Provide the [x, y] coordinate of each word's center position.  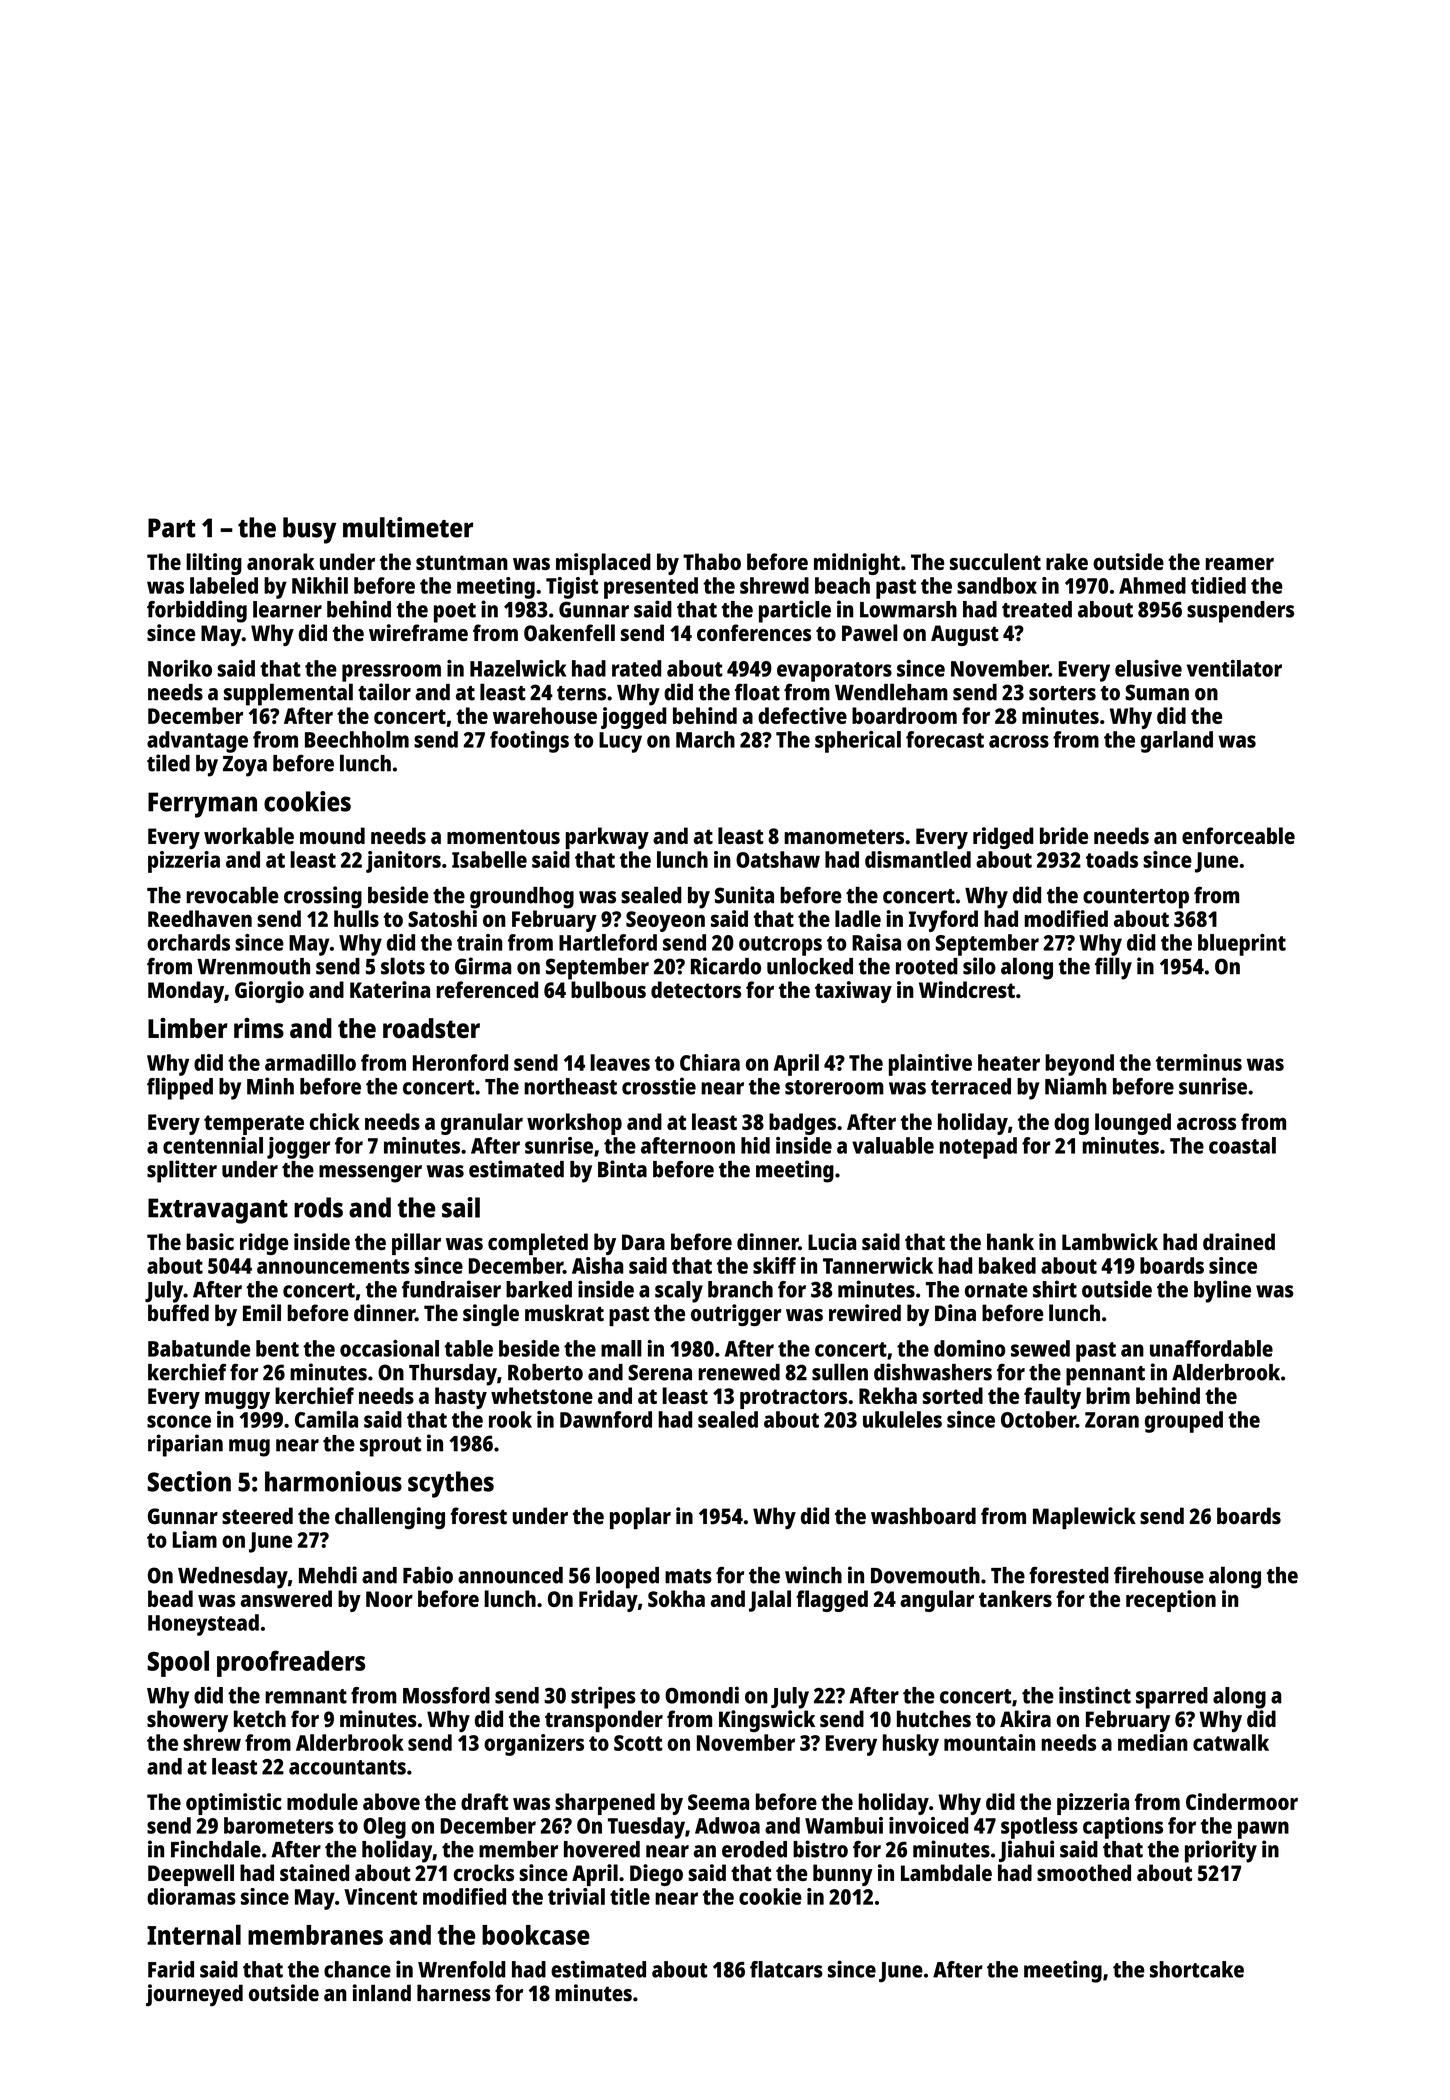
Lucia [832, 1241]
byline [1222, 1291]
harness [454, 1993]
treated [1037, 609]
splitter [182, 1171]
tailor [384, 692]
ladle [858, 918]
